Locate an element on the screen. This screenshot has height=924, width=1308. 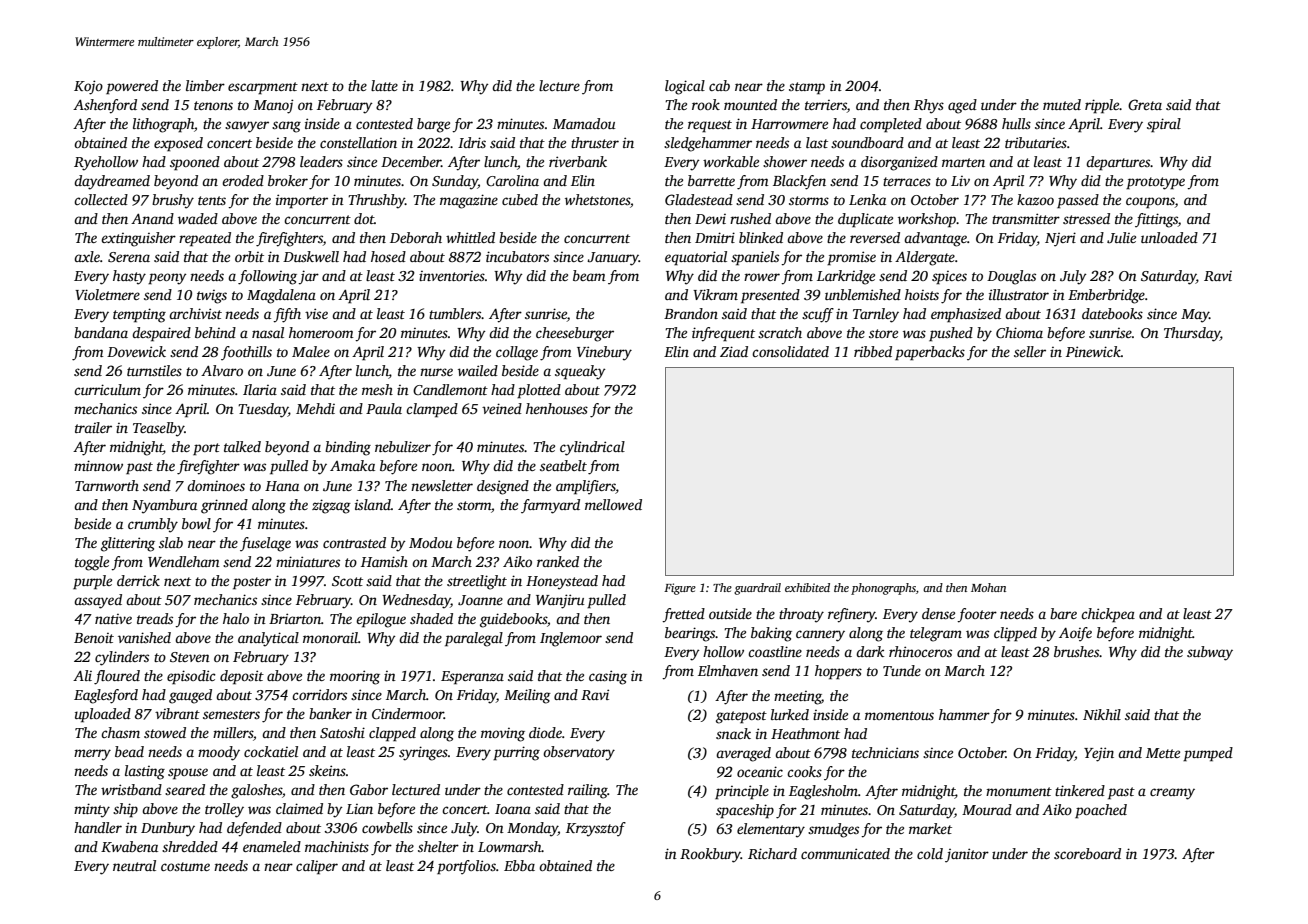
Inglemoor is located at coordinates (571, 639).
